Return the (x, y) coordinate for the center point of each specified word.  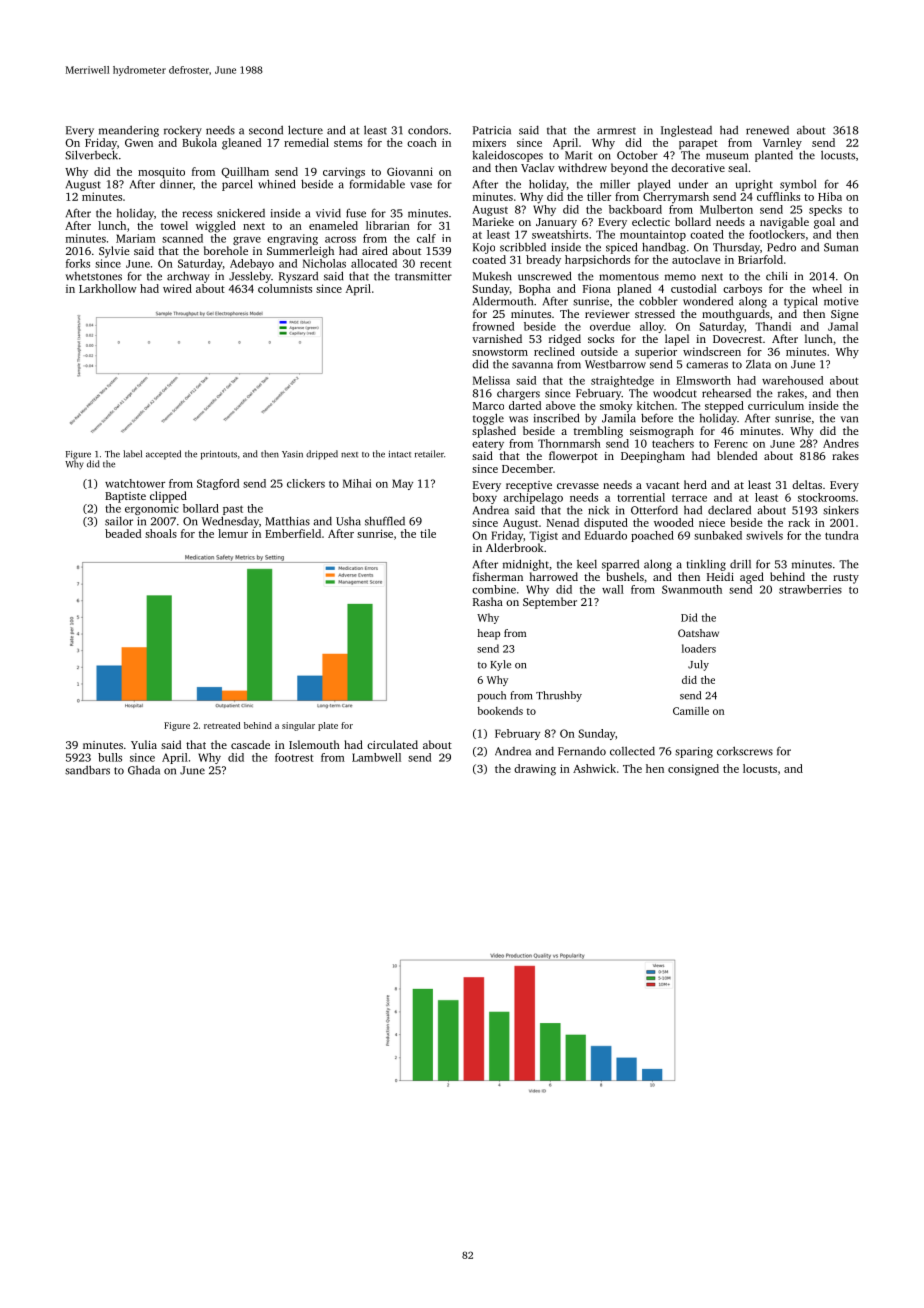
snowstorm (500, 352)
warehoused (792, 380)
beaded (123, 533)
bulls (110, 757)
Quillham (245, 172)
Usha (348, 521)
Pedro (781, 247)
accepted (163, 455)
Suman (841, 247)
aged (752, 578)
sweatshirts (560, 234)
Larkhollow (107, 288)
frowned (493, 326)
